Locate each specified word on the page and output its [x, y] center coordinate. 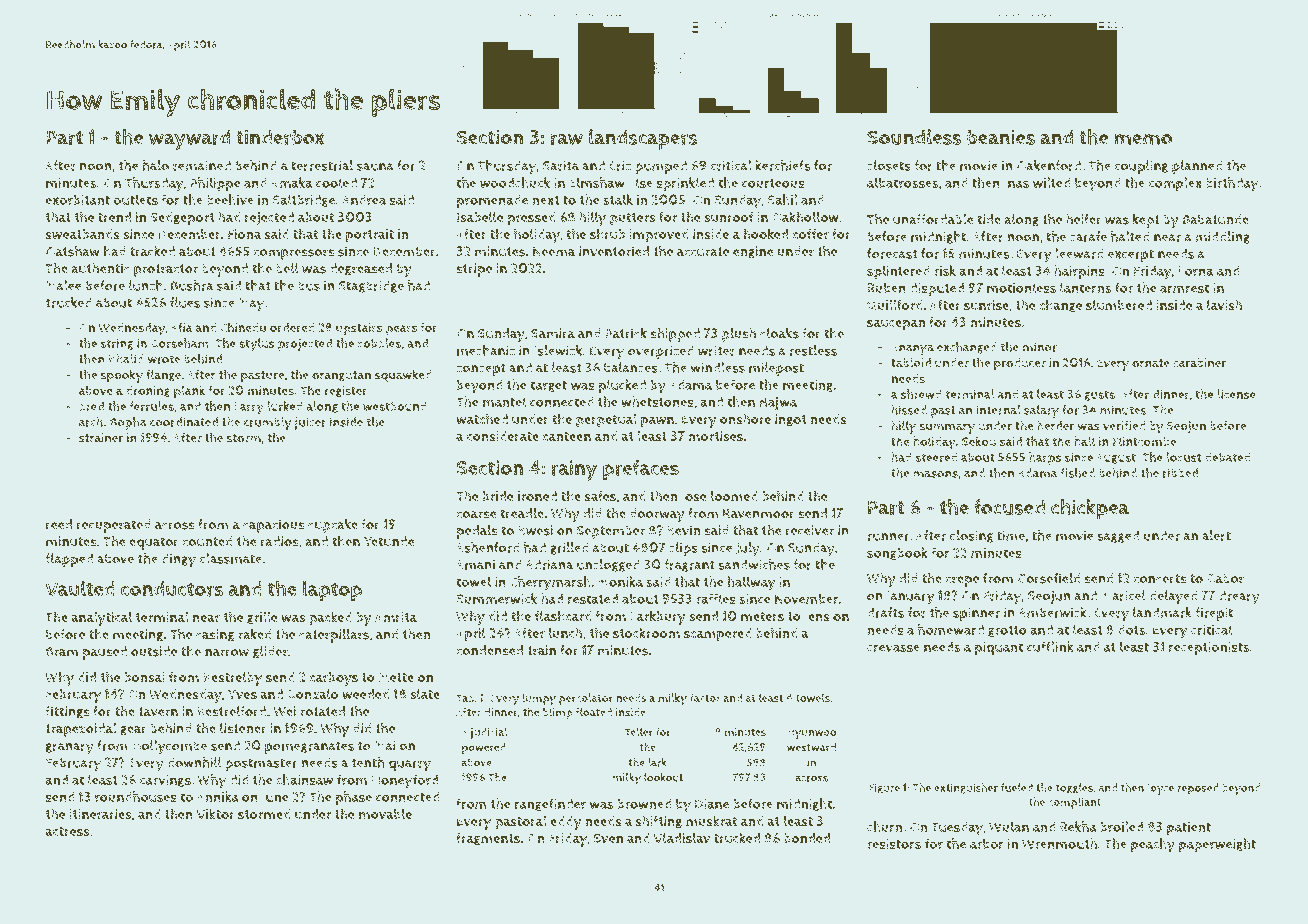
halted [1130, 236]
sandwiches [754, 564]
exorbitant [77, 200]
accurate [703, 252]
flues [185, 302]
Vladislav [681, 838]
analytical [101, 618]
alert [1216, 535]
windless [718, 367]
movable [385, 813]
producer [1020, 364]
